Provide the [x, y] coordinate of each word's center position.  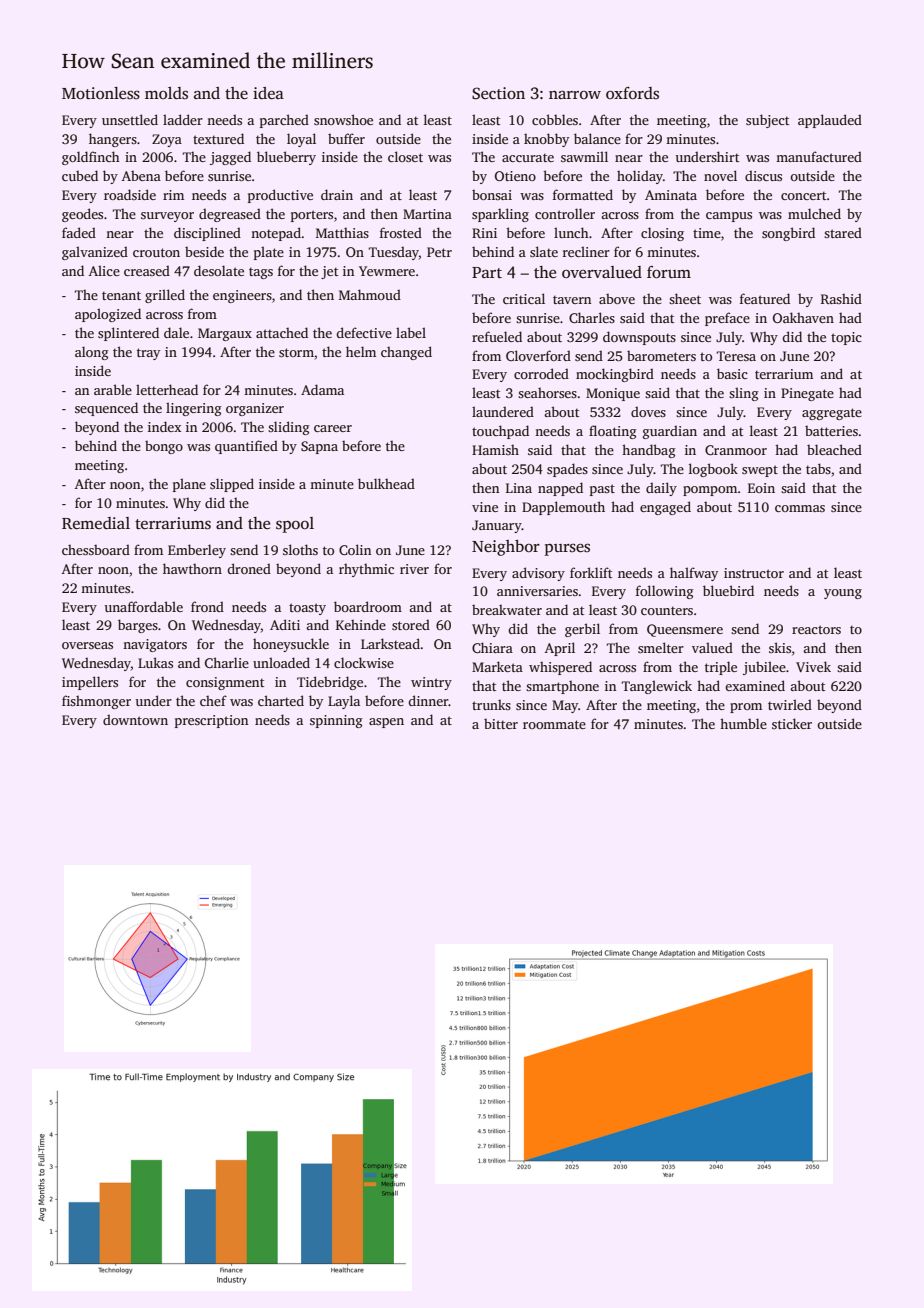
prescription [211, 721]
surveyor [167, 217]
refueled [497, 336]
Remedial [96, 523]
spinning [336, 721]
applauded [830, 121]
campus [729, 217]
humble [743, 723]
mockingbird [615, 375]
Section [498, 93]
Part [487, 272]
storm [296, 352]
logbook [713, 470]
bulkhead [386, 483]
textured [218, 138]
